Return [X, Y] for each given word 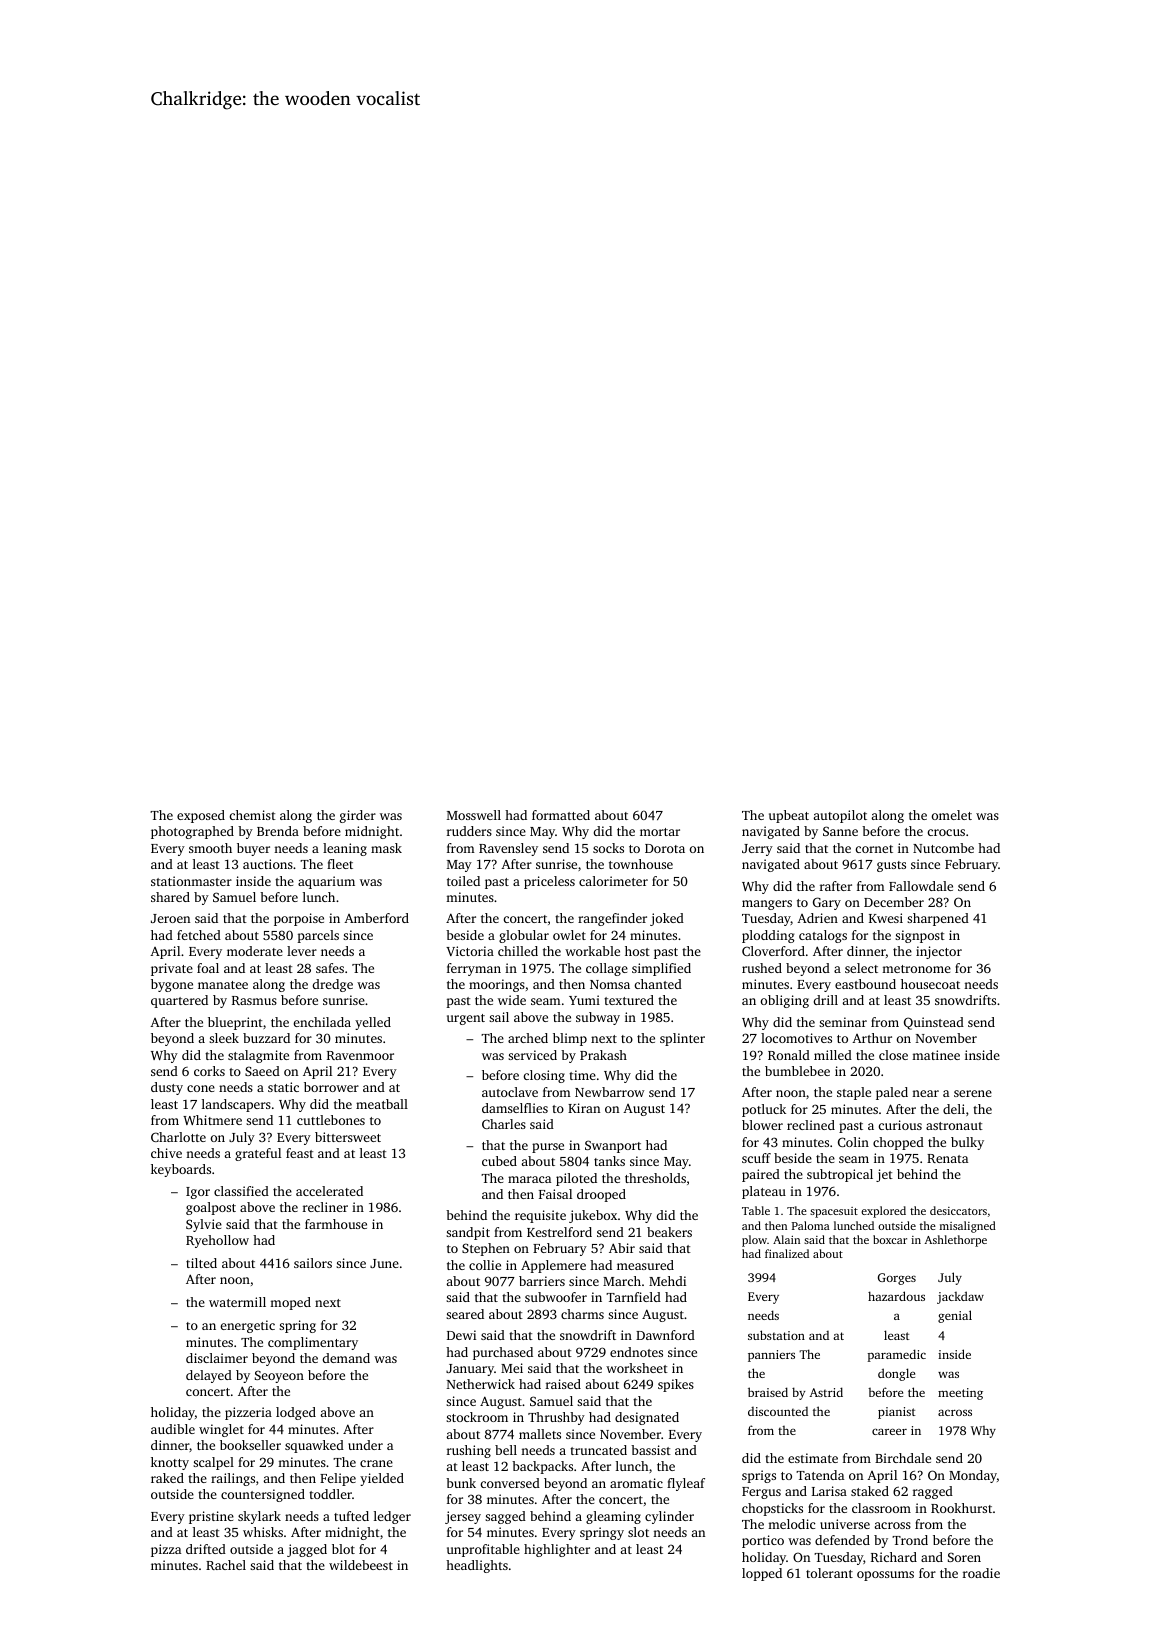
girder [358, 816]
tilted [201, 1263]
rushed [762, 968]
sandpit [468, 1233]
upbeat [789, 816]
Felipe [338, 1479]
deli [954, 1109]
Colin [853, 1142]
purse [548, 1148]
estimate [813, 1458]
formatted [561, 815]
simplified [661, 969]
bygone [172, 985]
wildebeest [361, 1565]
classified [241, 1191]
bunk [461, 1483]
